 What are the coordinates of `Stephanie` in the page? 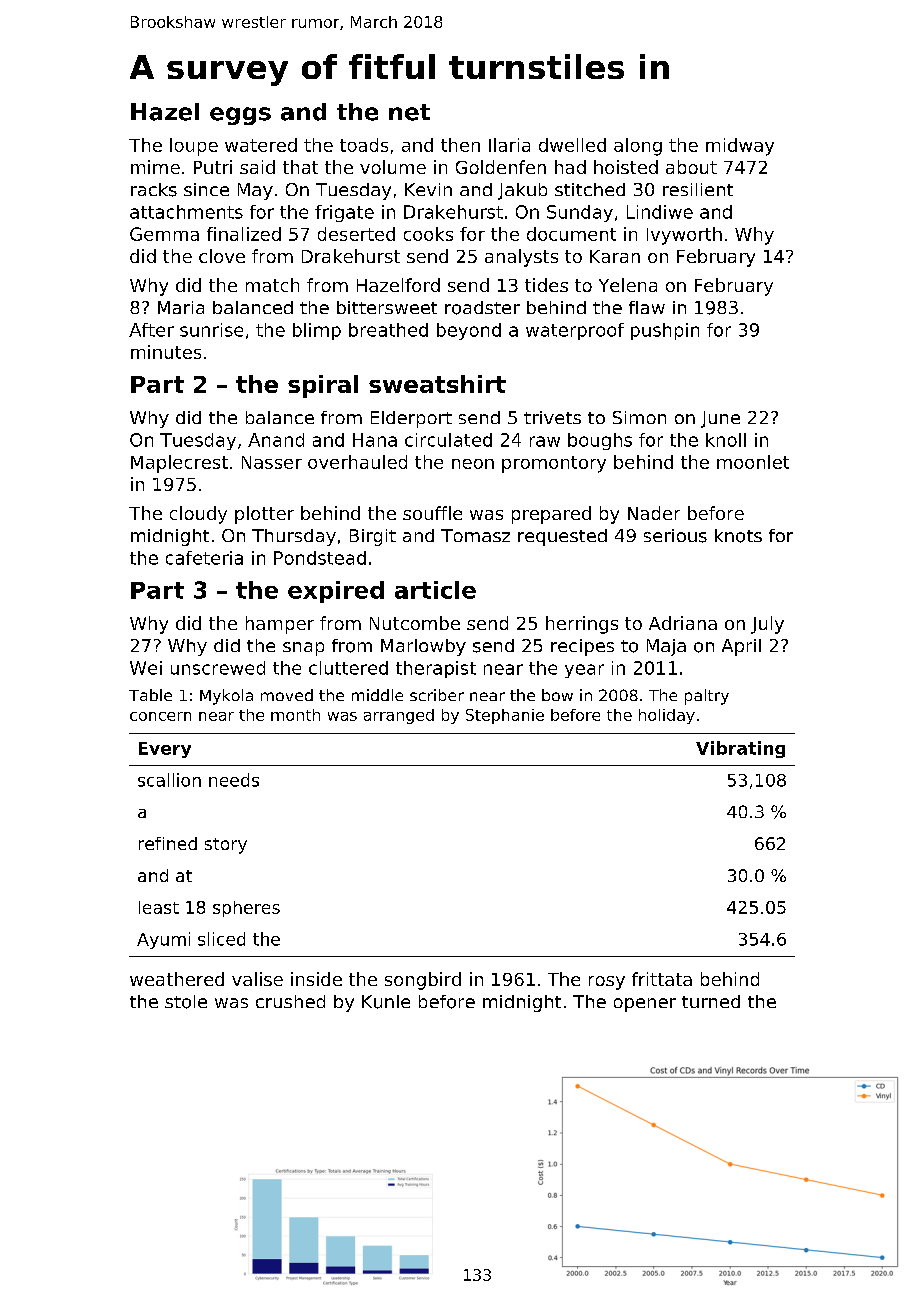 It's located at (505, 716).
